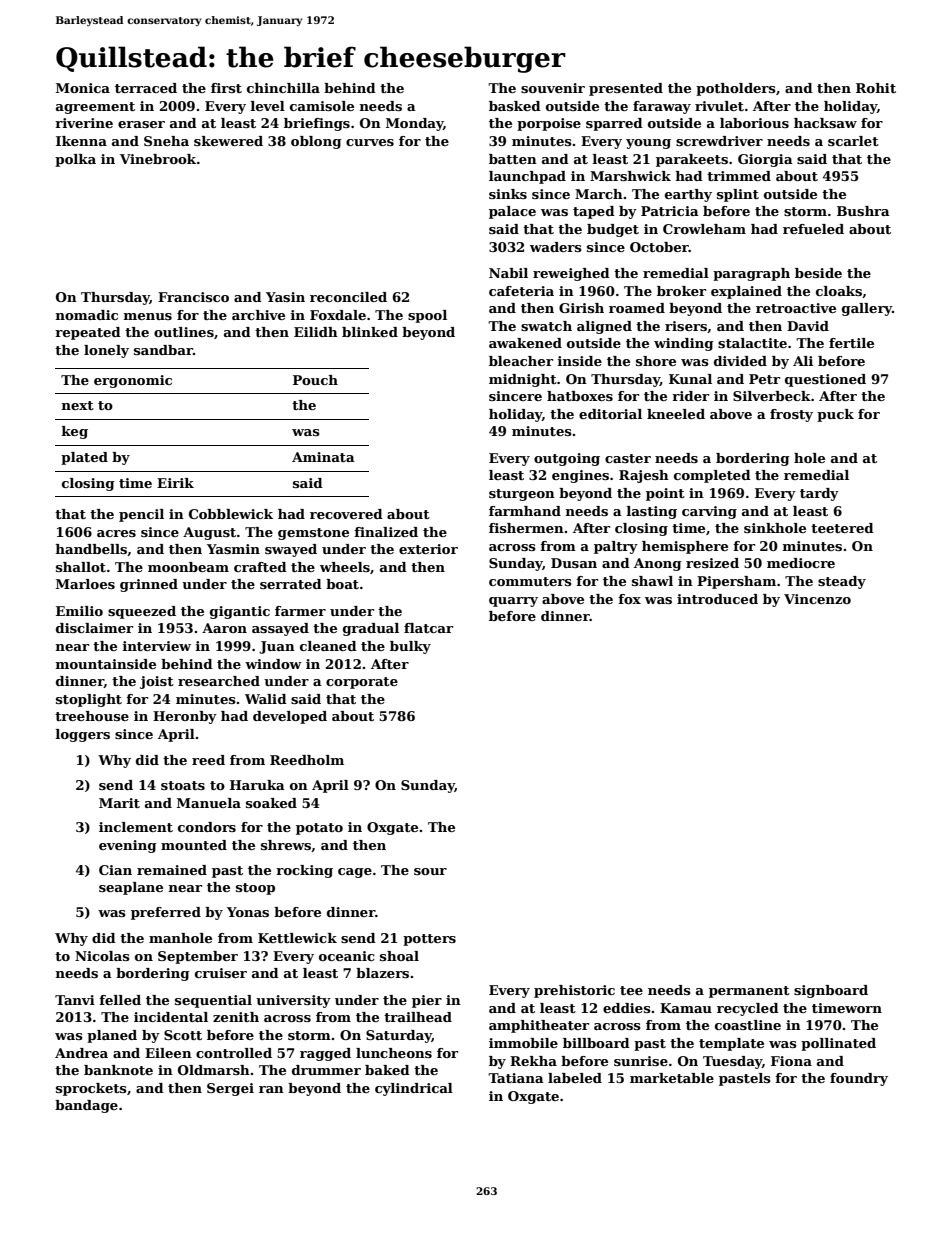  Describe the element at coordinates (751, 274) in the screenshot. I see `paragraph` at that location.
